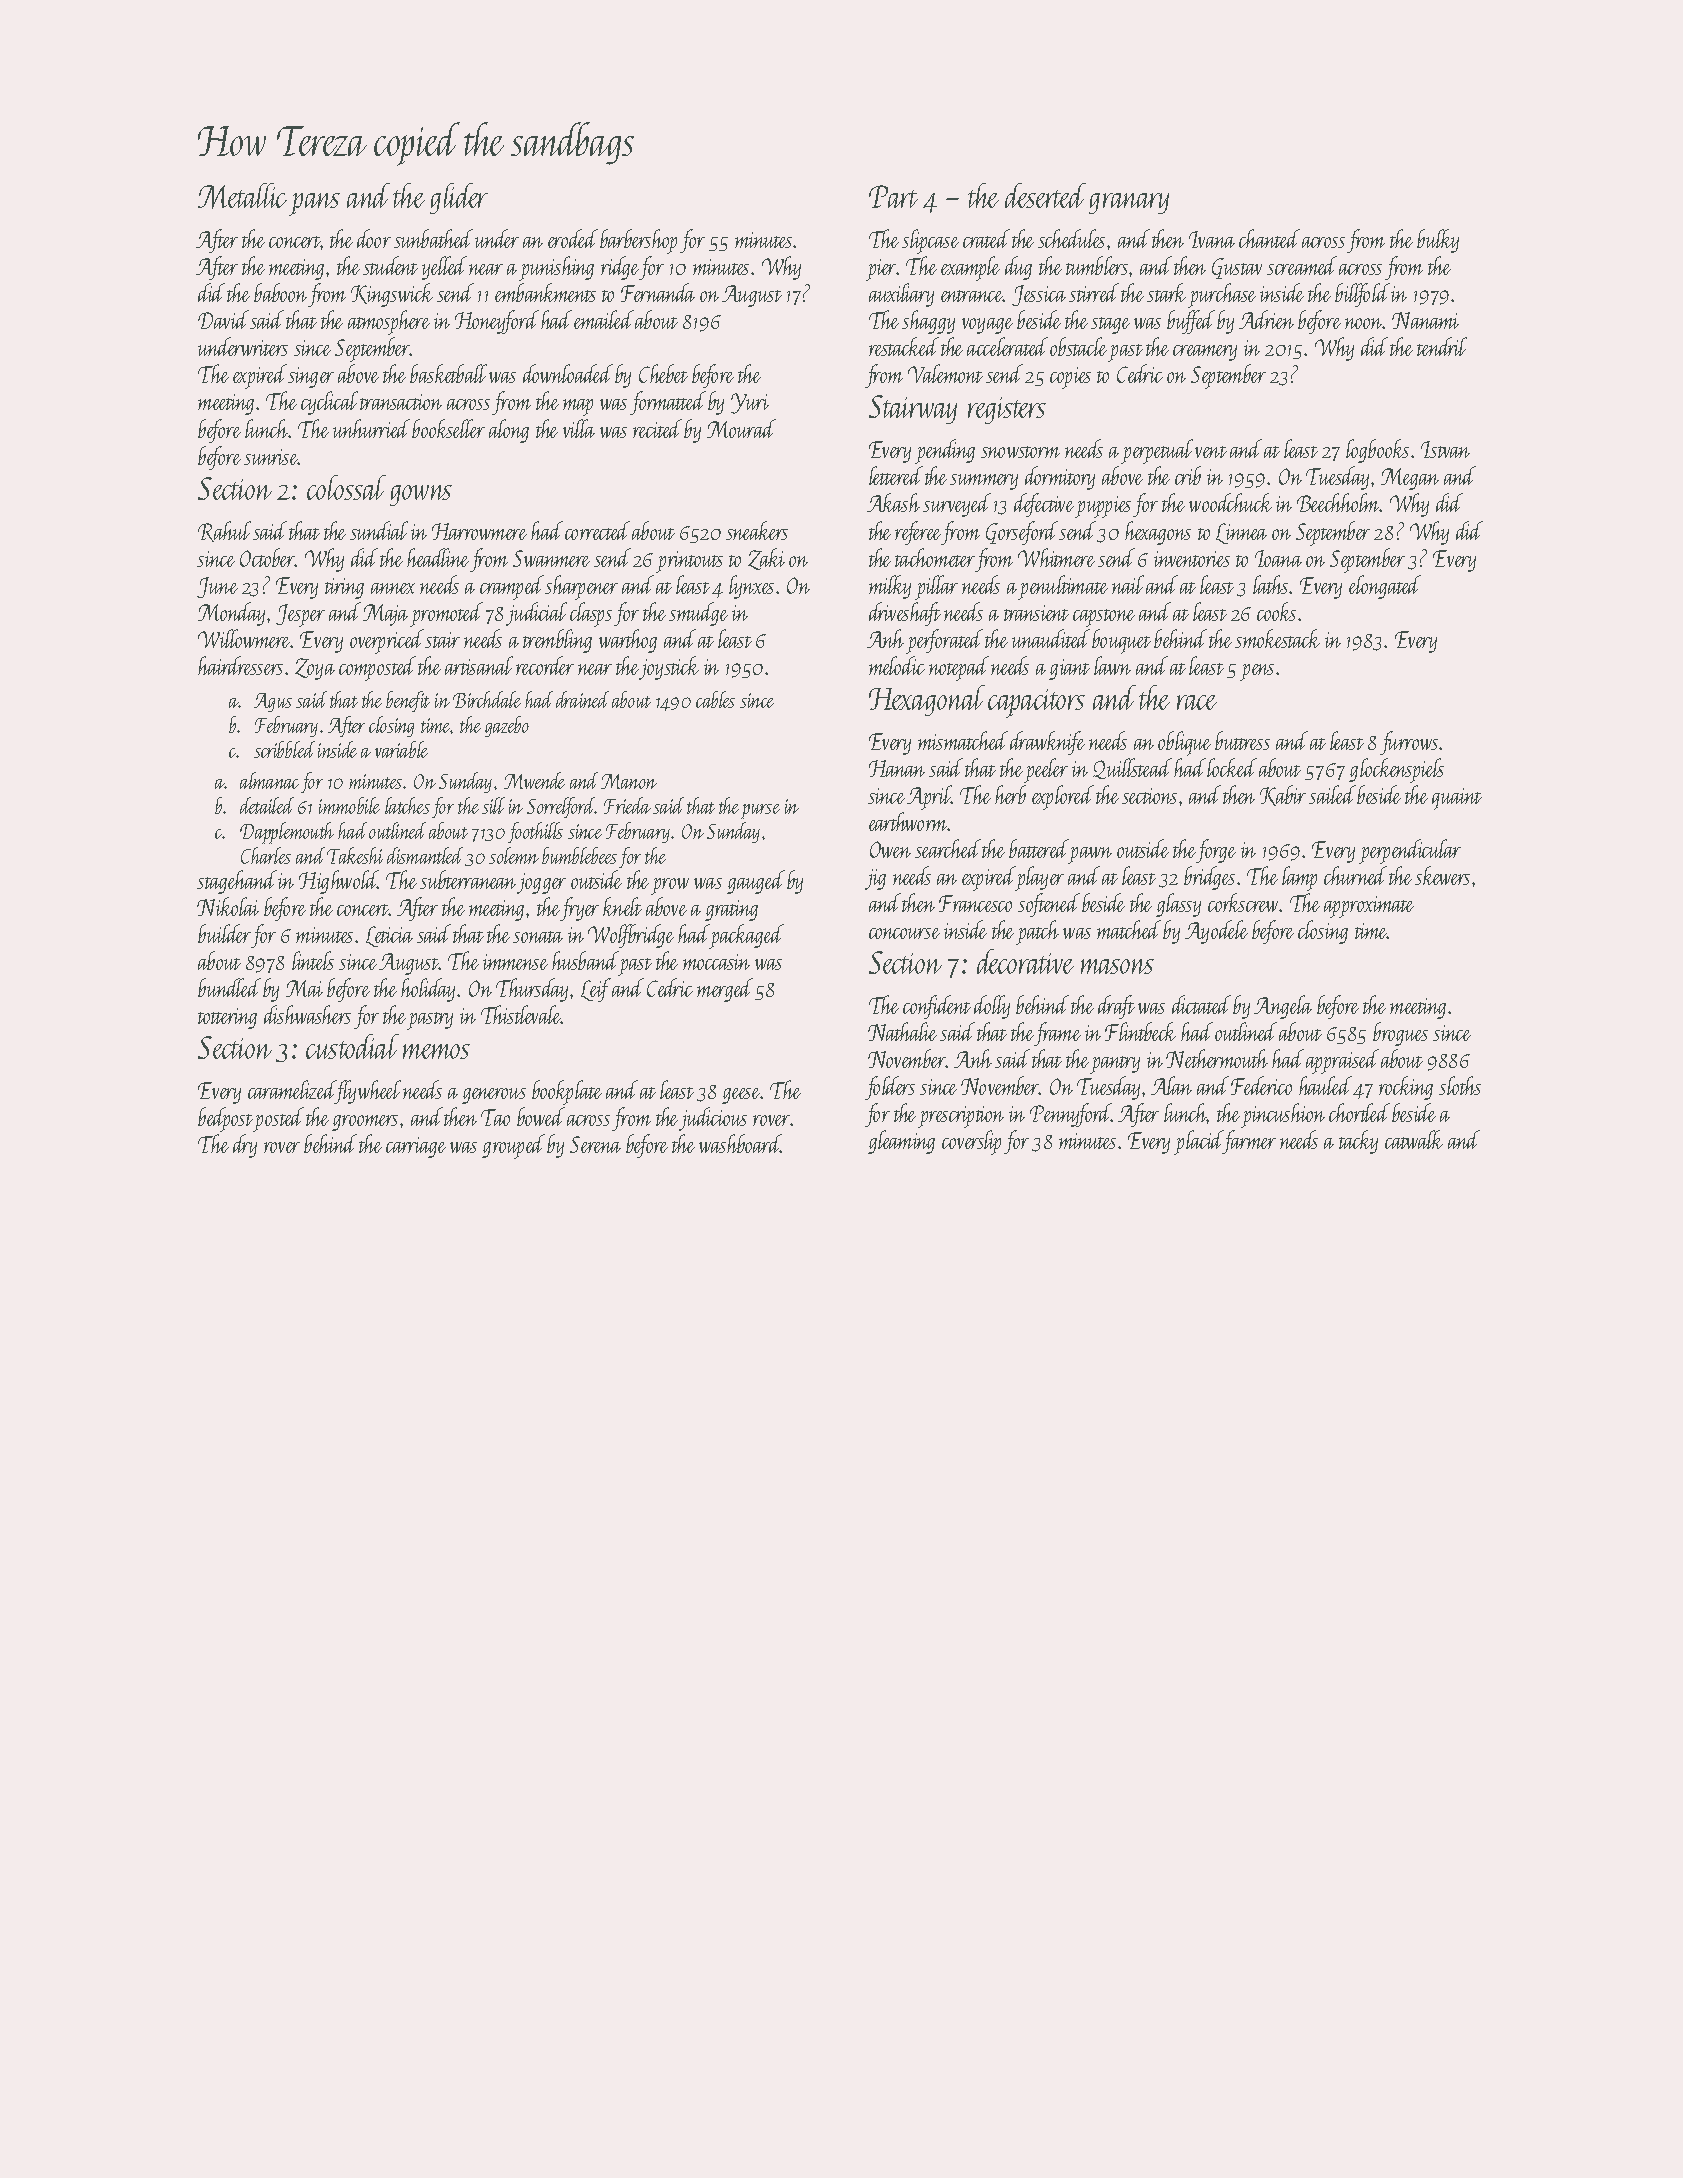 The width and height of the screenshot is (1683, 2178). I want to click on promoted, so click(446, 614).
